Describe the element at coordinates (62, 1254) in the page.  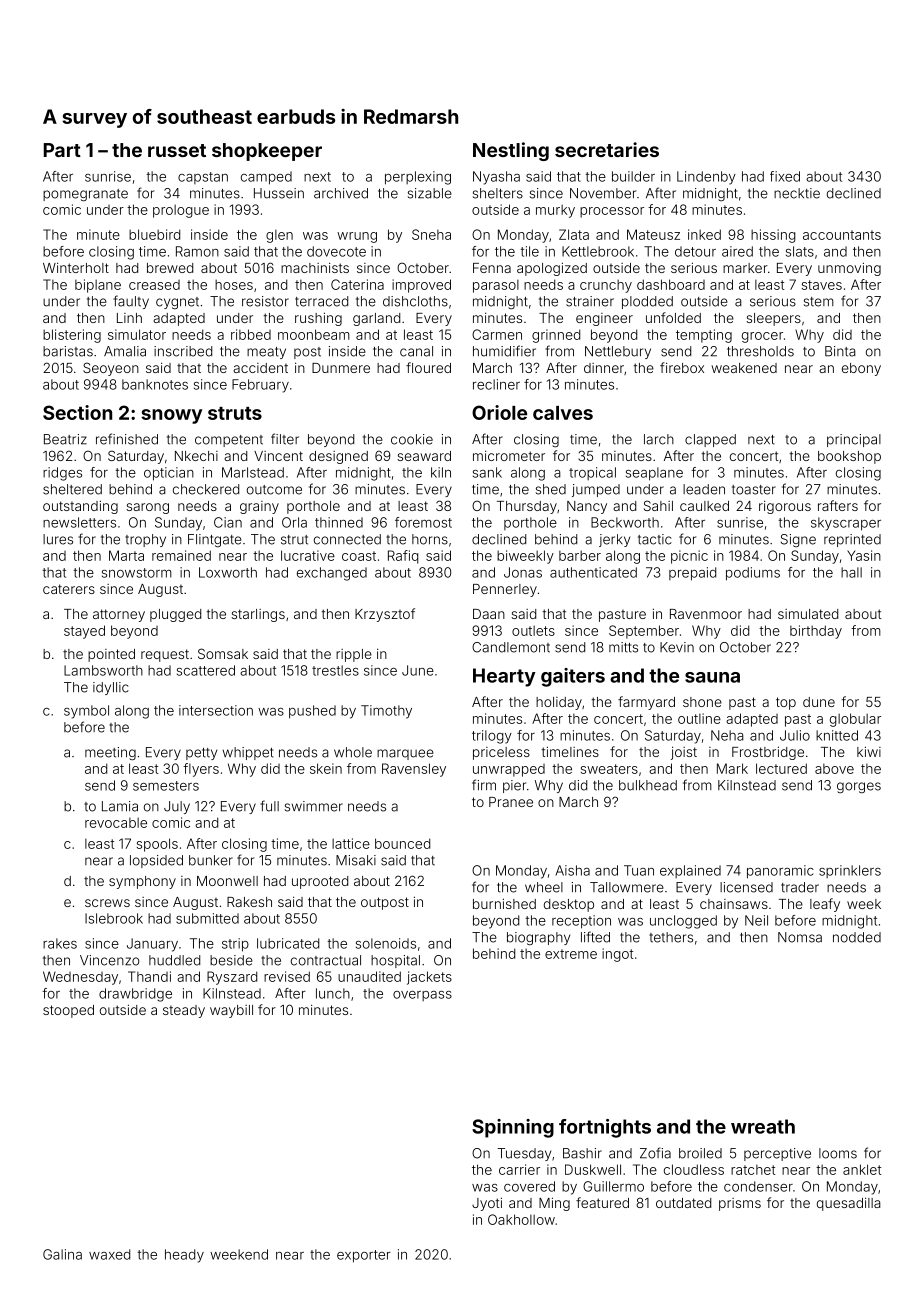
I see `Galina` at that location.
